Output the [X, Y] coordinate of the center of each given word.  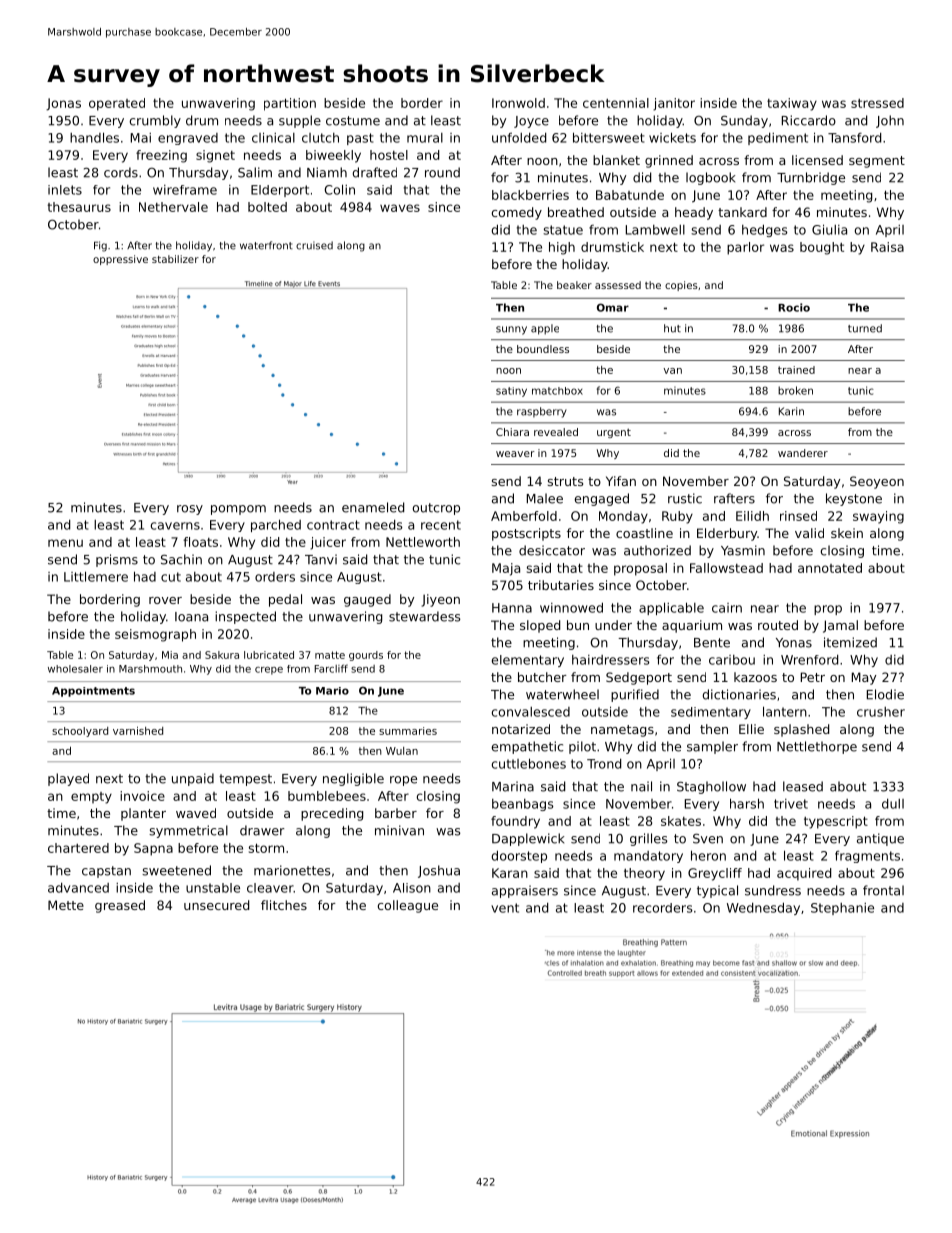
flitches [284, 905]
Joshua [439, 871]
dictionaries [739, 694]
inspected [245, 617]
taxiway [792, 104]
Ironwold [518, 103]
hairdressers [611, 660]
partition [290, 104]
